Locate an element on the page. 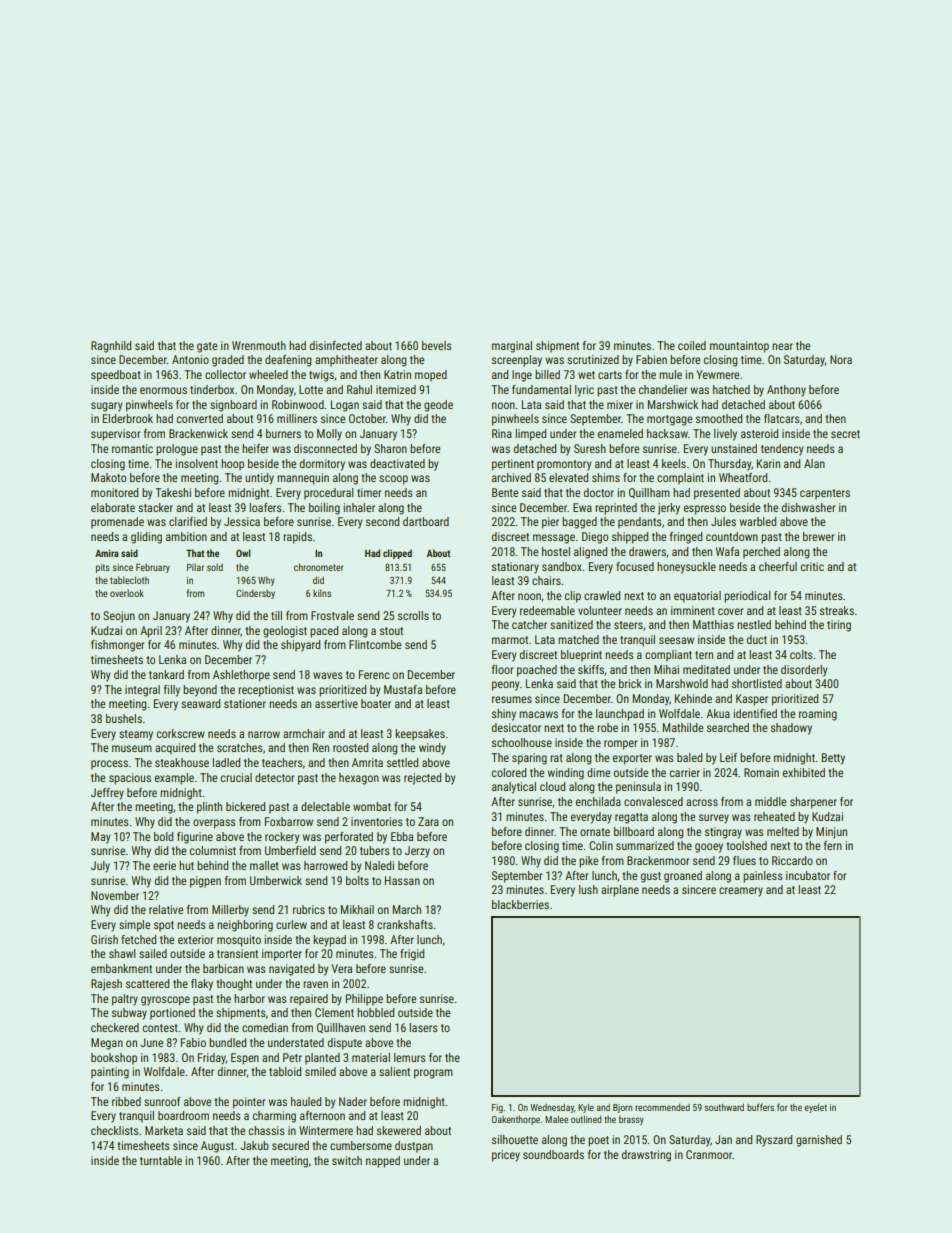  marginal is located at coordinates (512, 347).
